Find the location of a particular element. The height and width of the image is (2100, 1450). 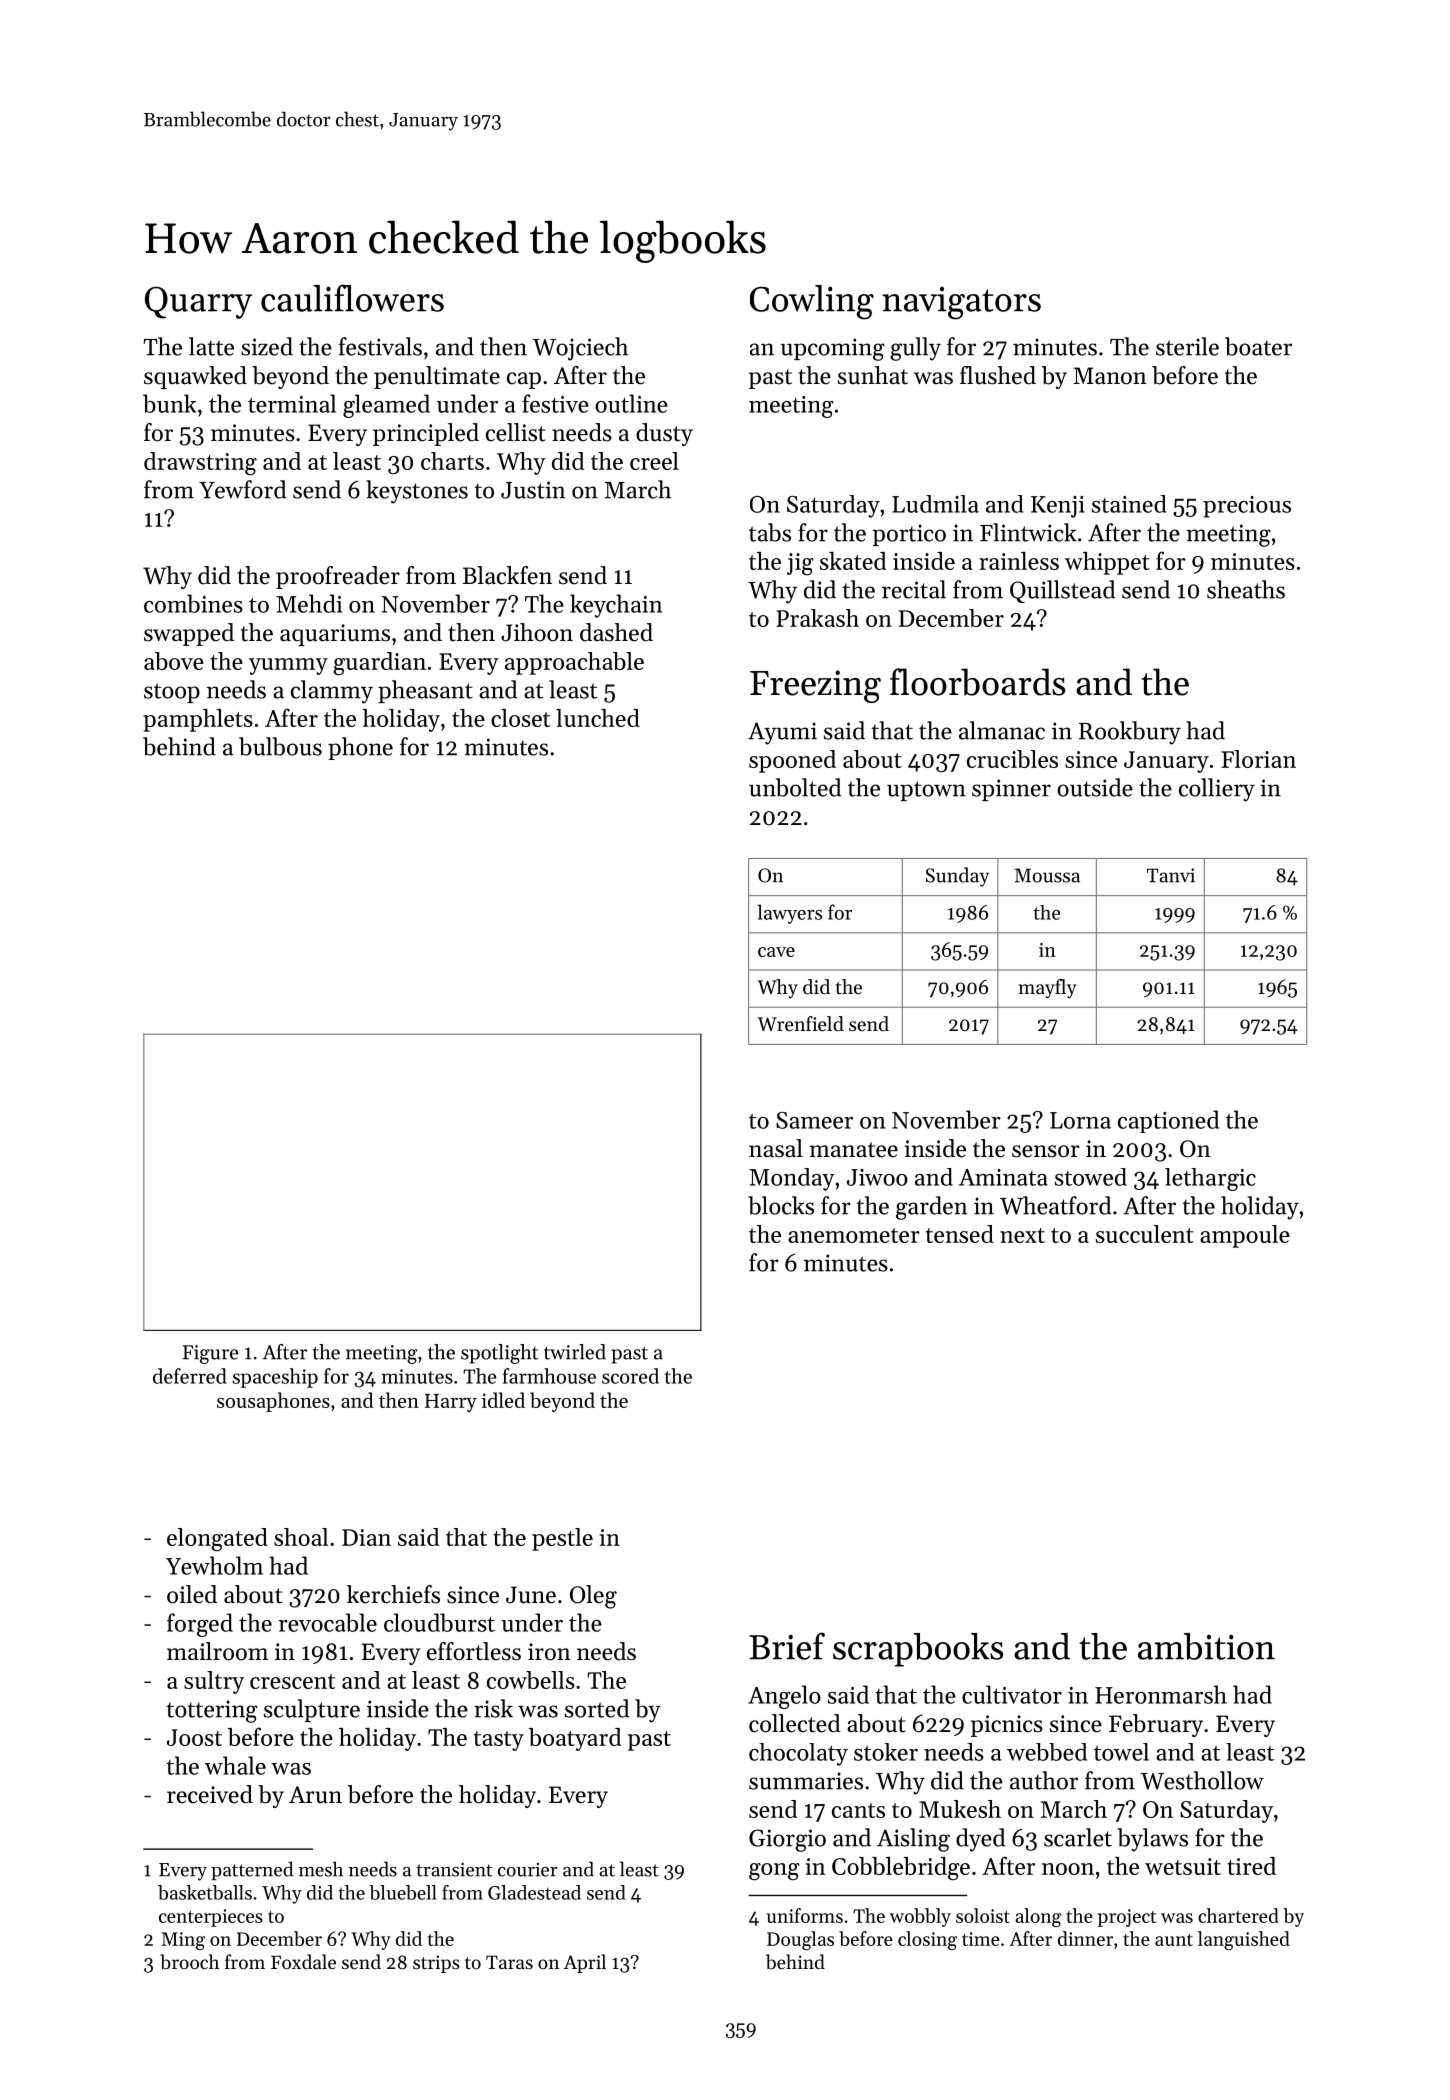

whale is located at coordinates (235, 1765).
